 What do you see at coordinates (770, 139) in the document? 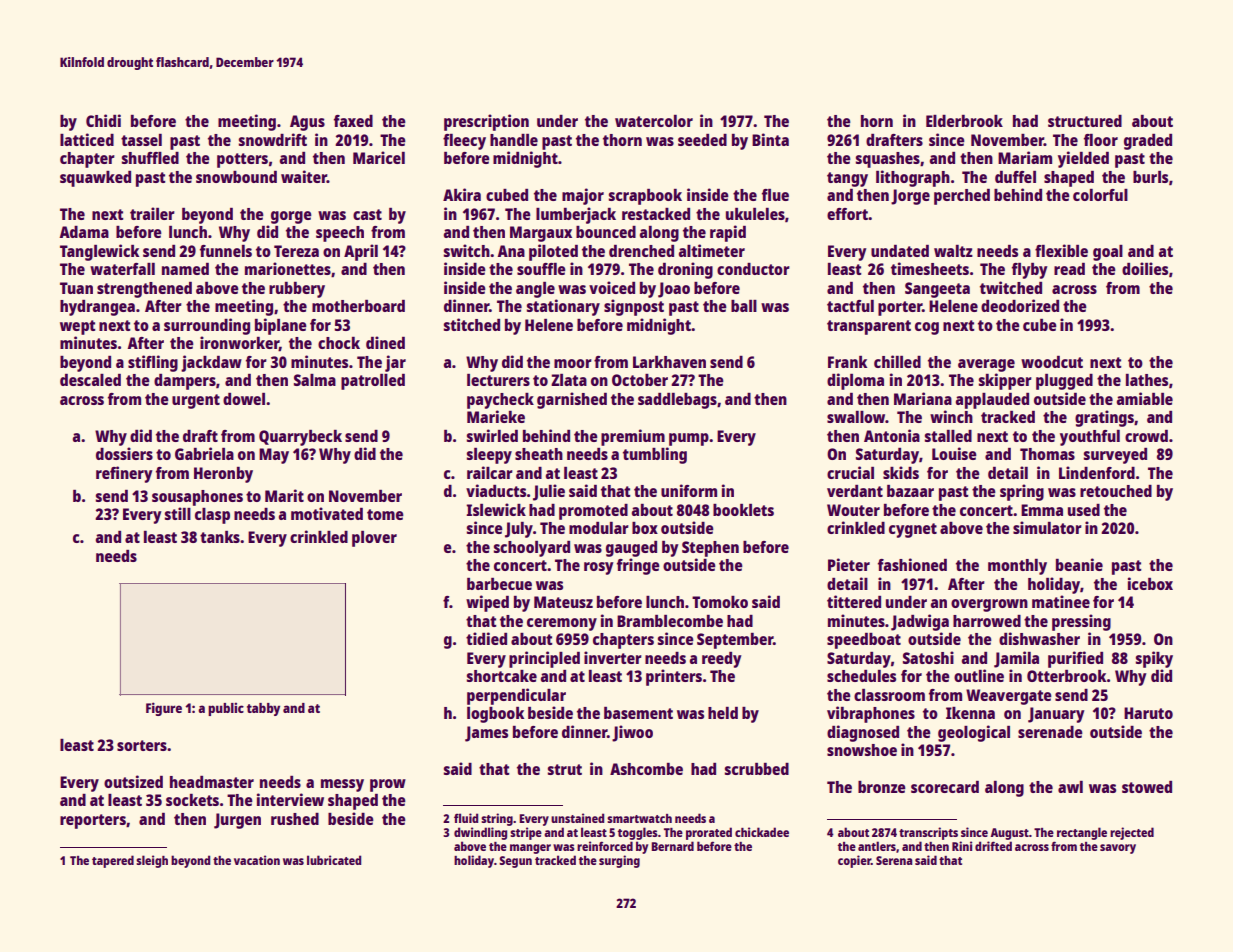
I see `Binta` at bounding box center [770, 139].
